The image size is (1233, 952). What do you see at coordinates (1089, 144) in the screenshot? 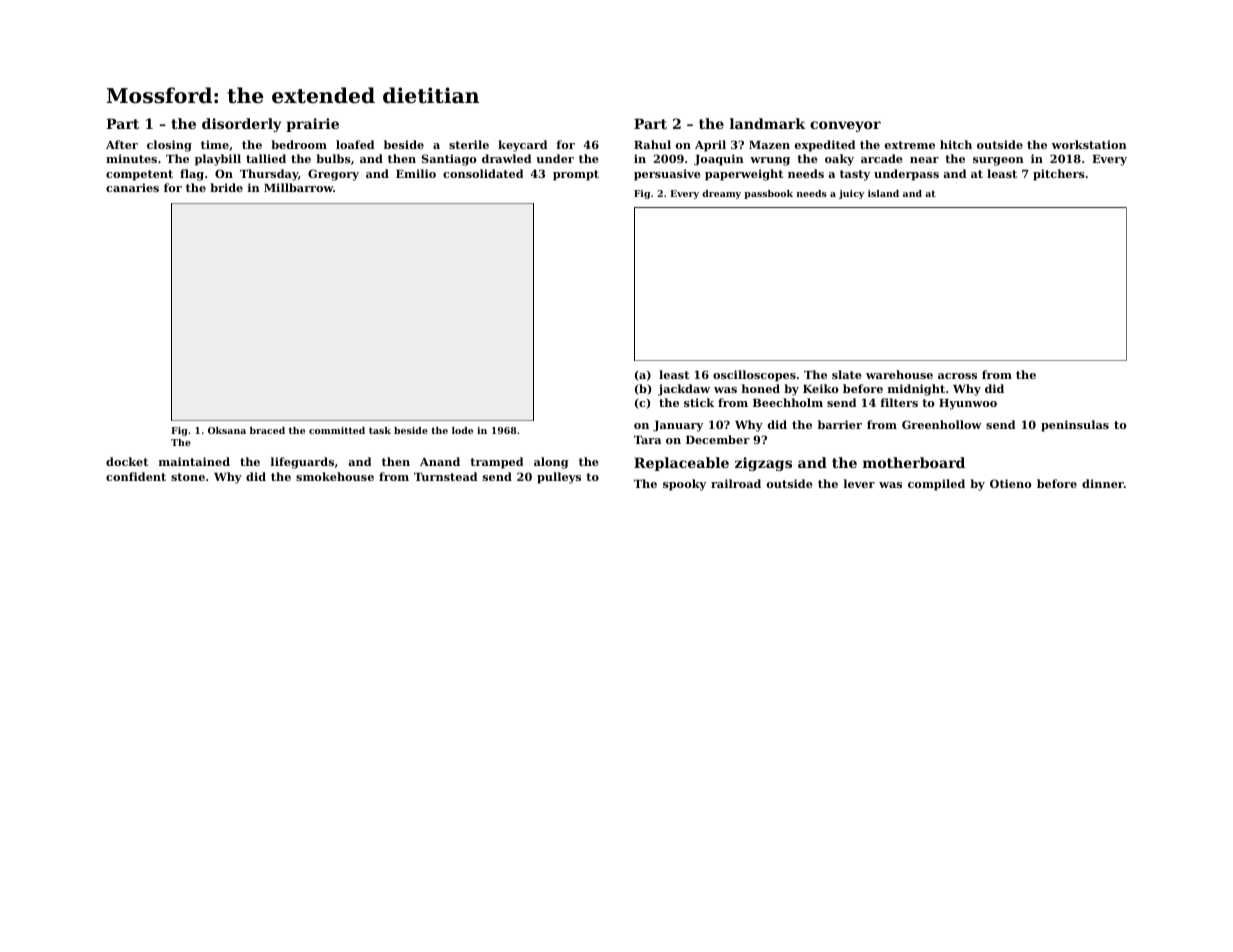
I see `workstation` at bounding box center [1089, 144].
